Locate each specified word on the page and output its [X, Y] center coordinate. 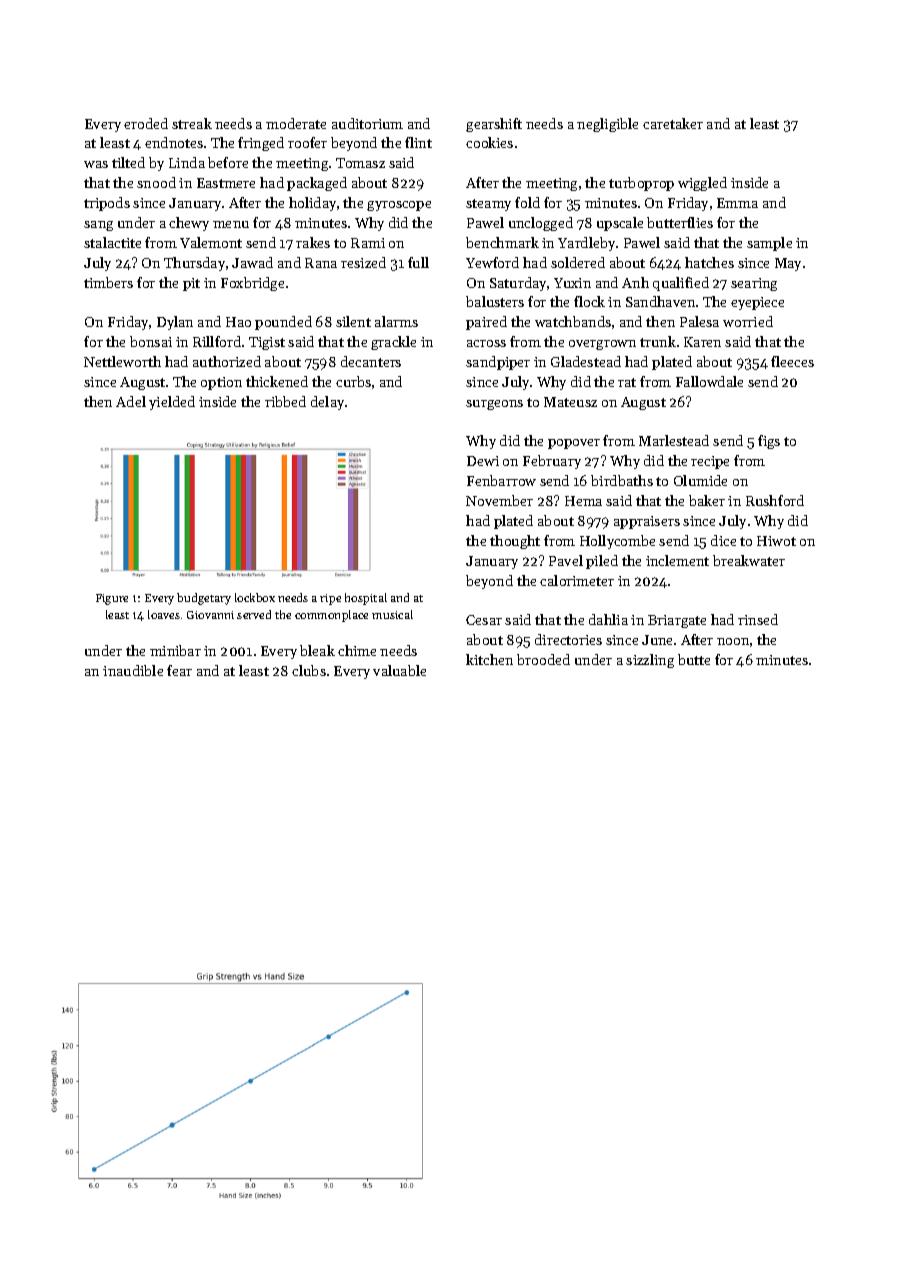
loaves [164, 614]
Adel [131, 401]
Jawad [252, 262]
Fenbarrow [501, 480]
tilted [128, 162]
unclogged [541, 224]
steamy [488, 205]
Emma [737, 203]
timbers [108, 282]
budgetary [204, 599]
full [418, 262]
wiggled [702, 184]
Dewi [483, 461]
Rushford [775, 500]
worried [748, 321]
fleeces [792, 361]
